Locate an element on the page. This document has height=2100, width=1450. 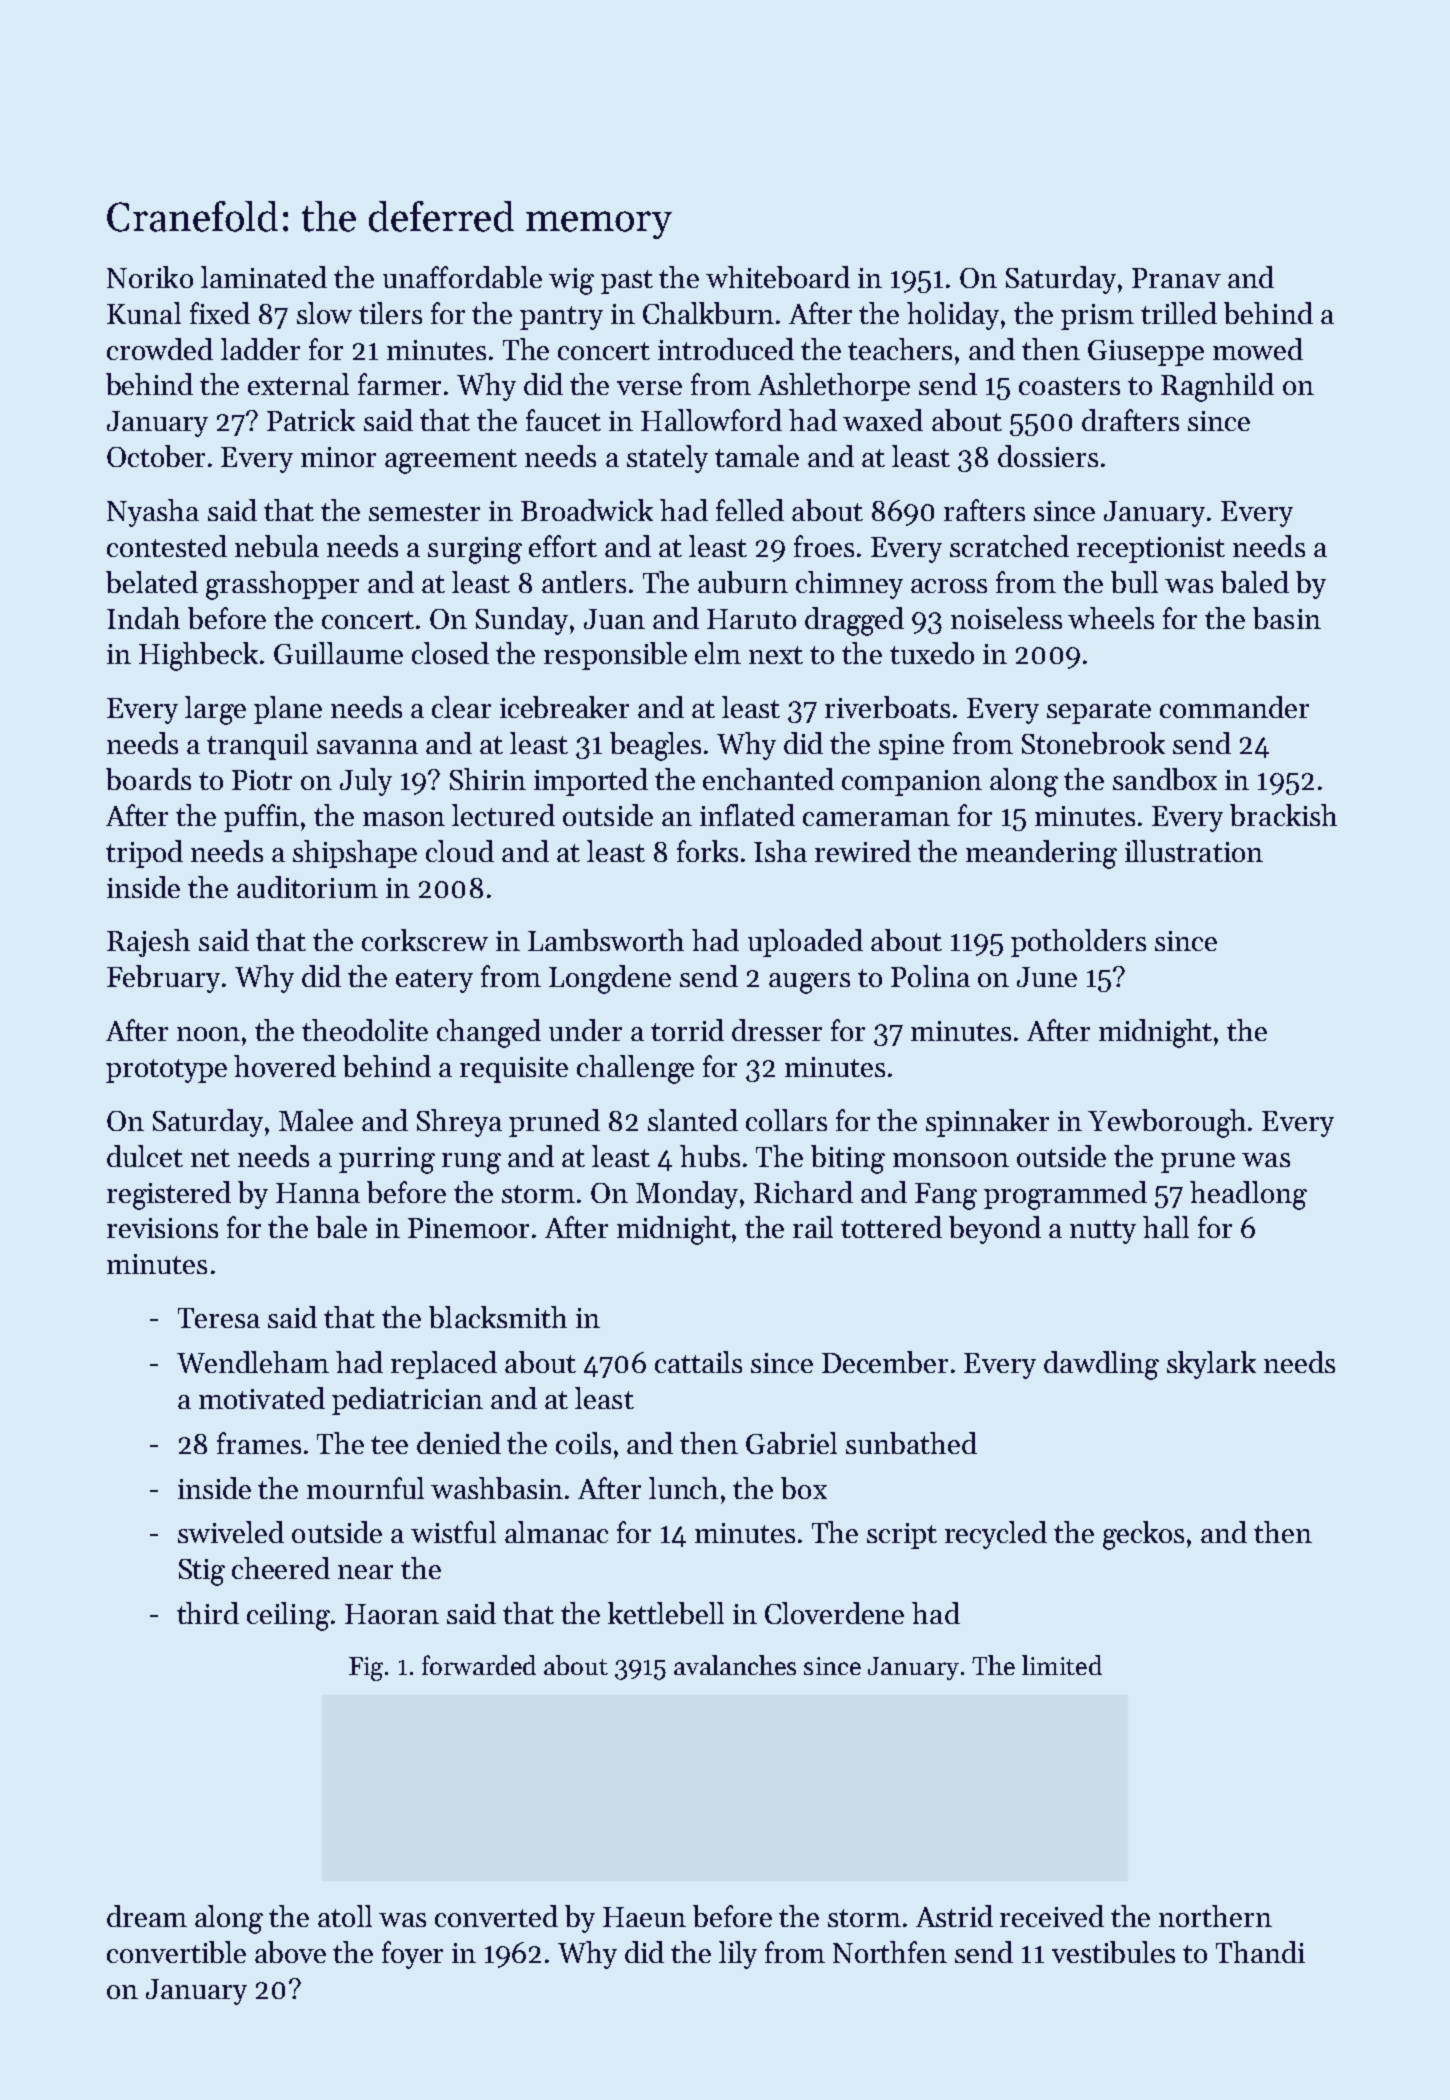
above is located at coordinates (290, 1952).
